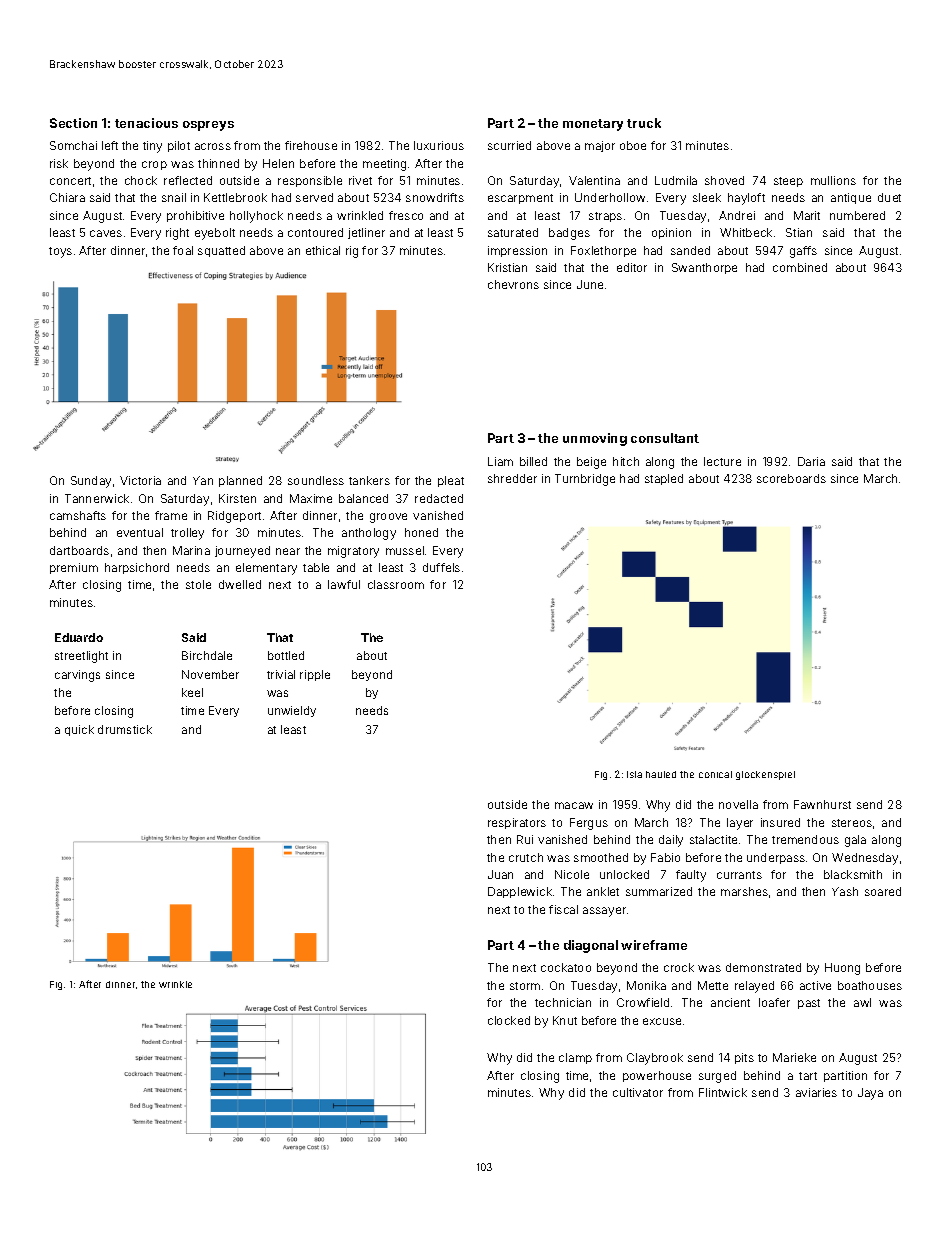  I want to click on Juan, so click(500, 874).
